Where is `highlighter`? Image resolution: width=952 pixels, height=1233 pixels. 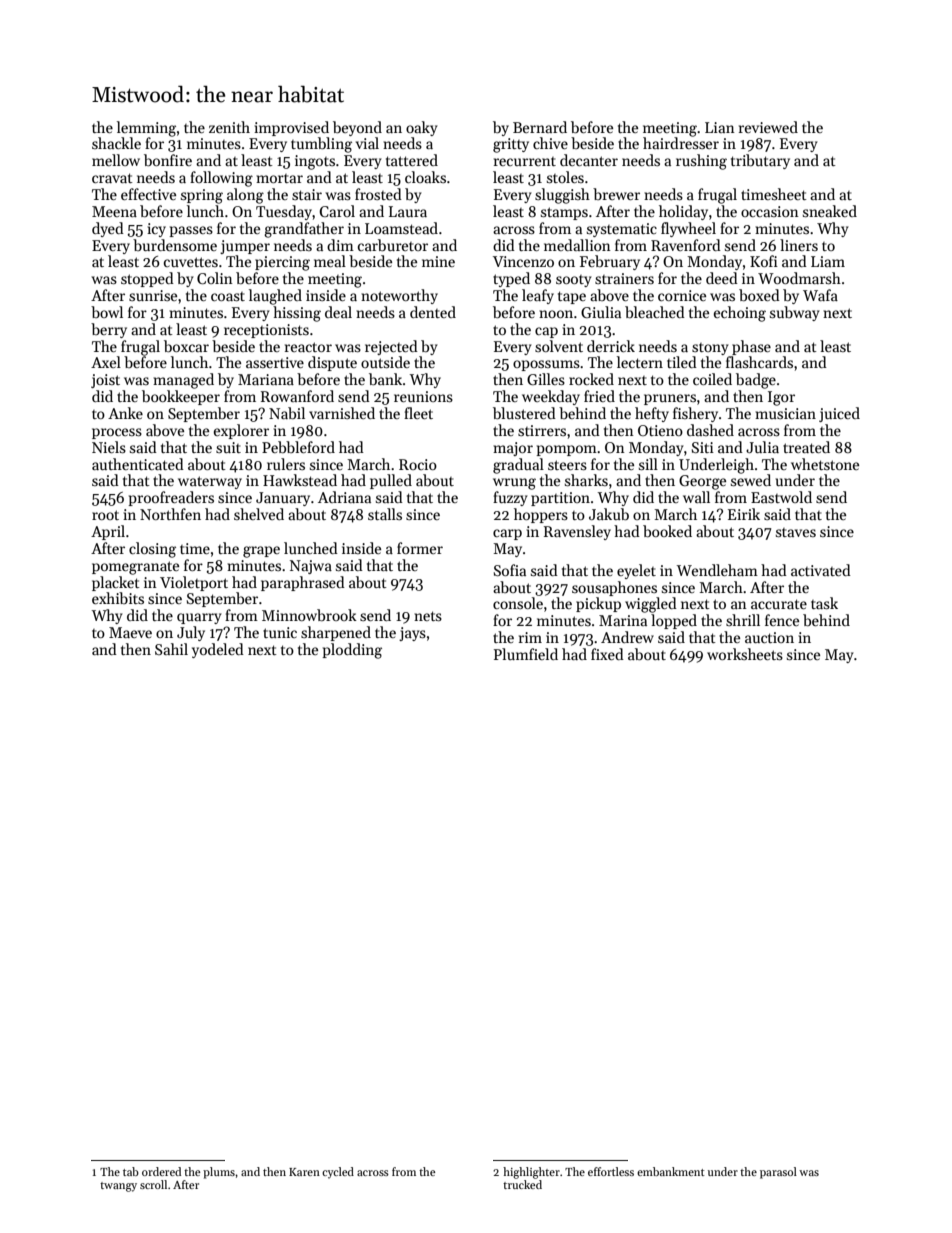
highlighter is located at coordinates (531, 1173).
